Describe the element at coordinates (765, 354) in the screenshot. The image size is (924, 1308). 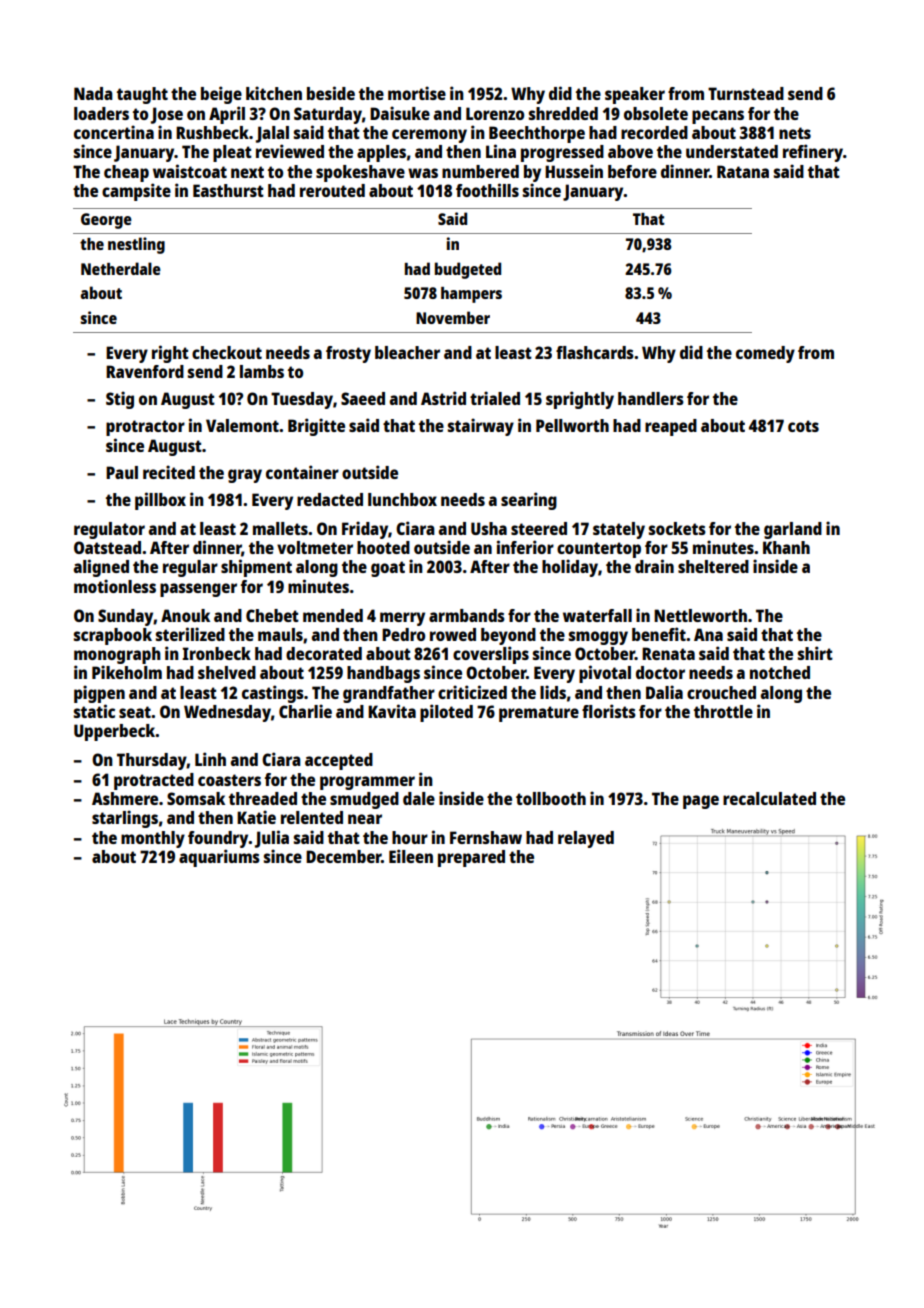
I see `comedy` at that location.
